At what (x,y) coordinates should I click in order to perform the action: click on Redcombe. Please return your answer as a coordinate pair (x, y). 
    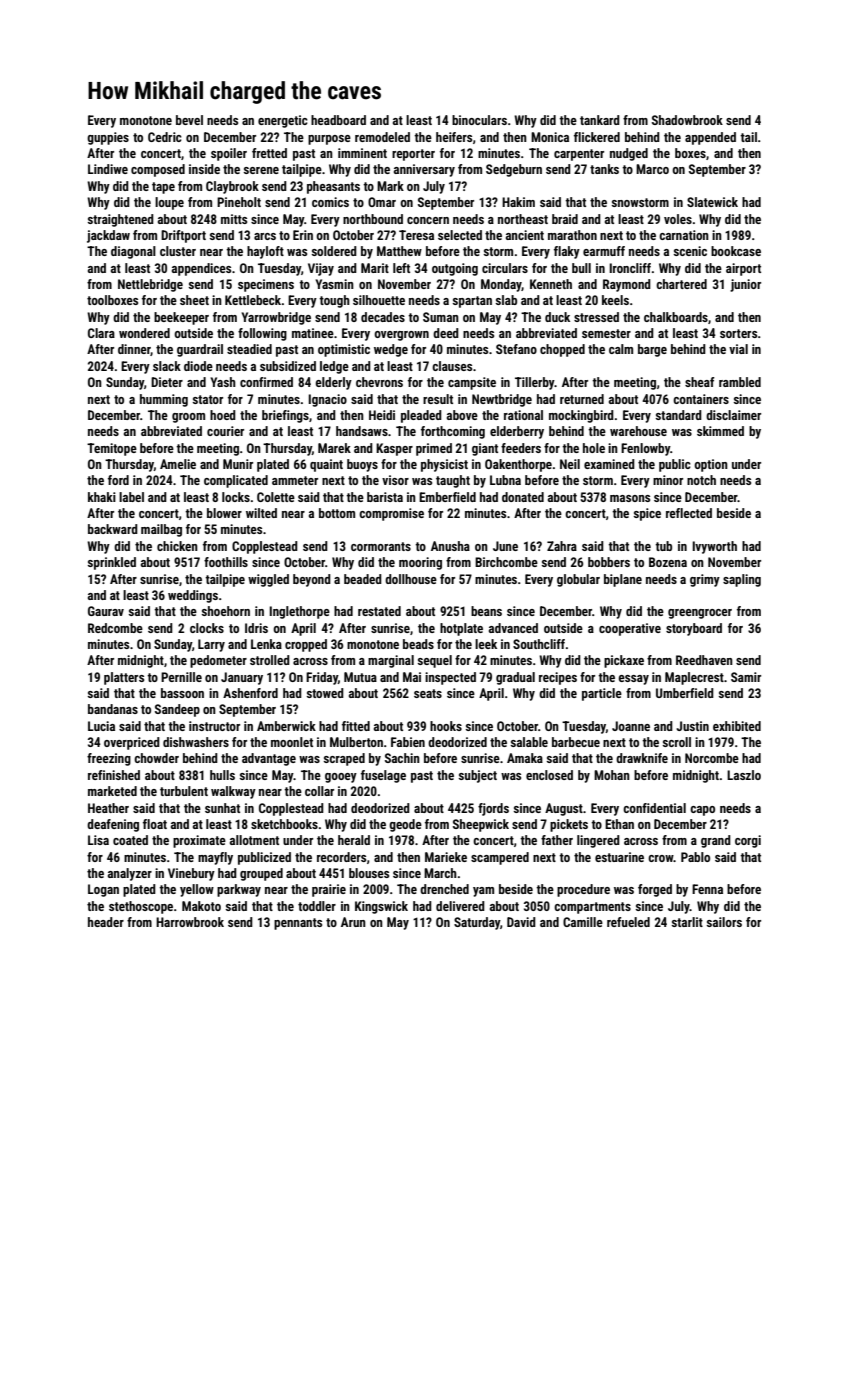
    Looking at the image, I should click on (115, 628).
